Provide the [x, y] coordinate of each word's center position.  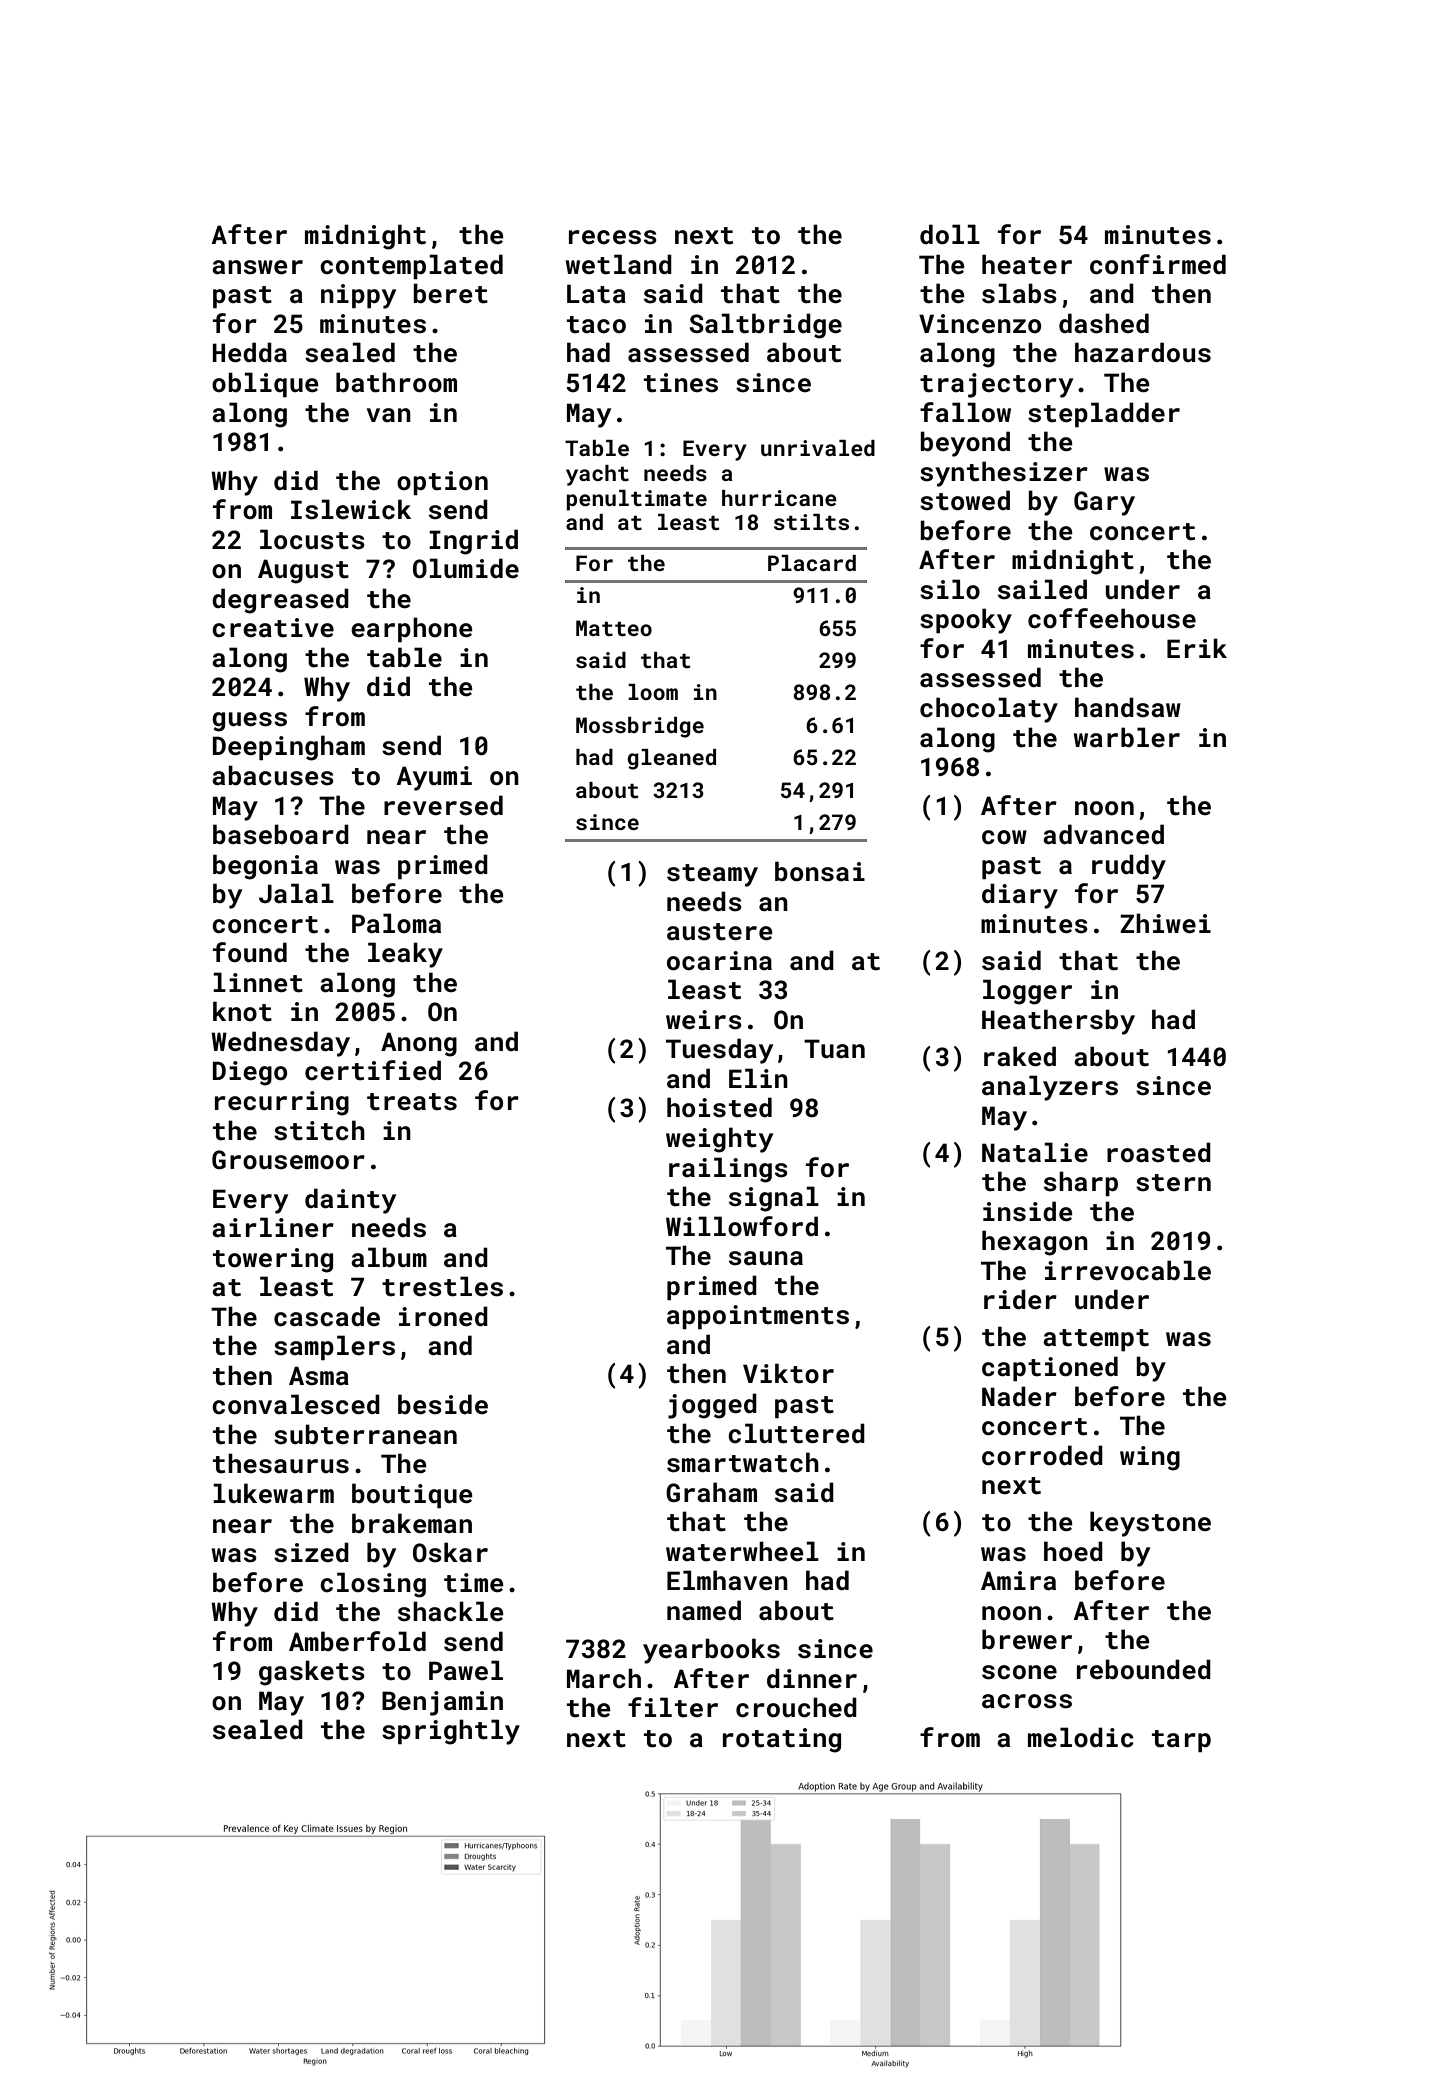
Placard [812, 563]
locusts [312, 539]
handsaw [1128, 707]
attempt [1096, 1340]
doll [950, 234]
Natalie [1035, 1152]
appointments [758, 1317]
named [704, 1610]
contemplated [411, 266]
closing [373, 1585]
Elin [758, 1078]
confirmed [1158, 264]
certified [373, 1070]
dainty [350, 1201]
